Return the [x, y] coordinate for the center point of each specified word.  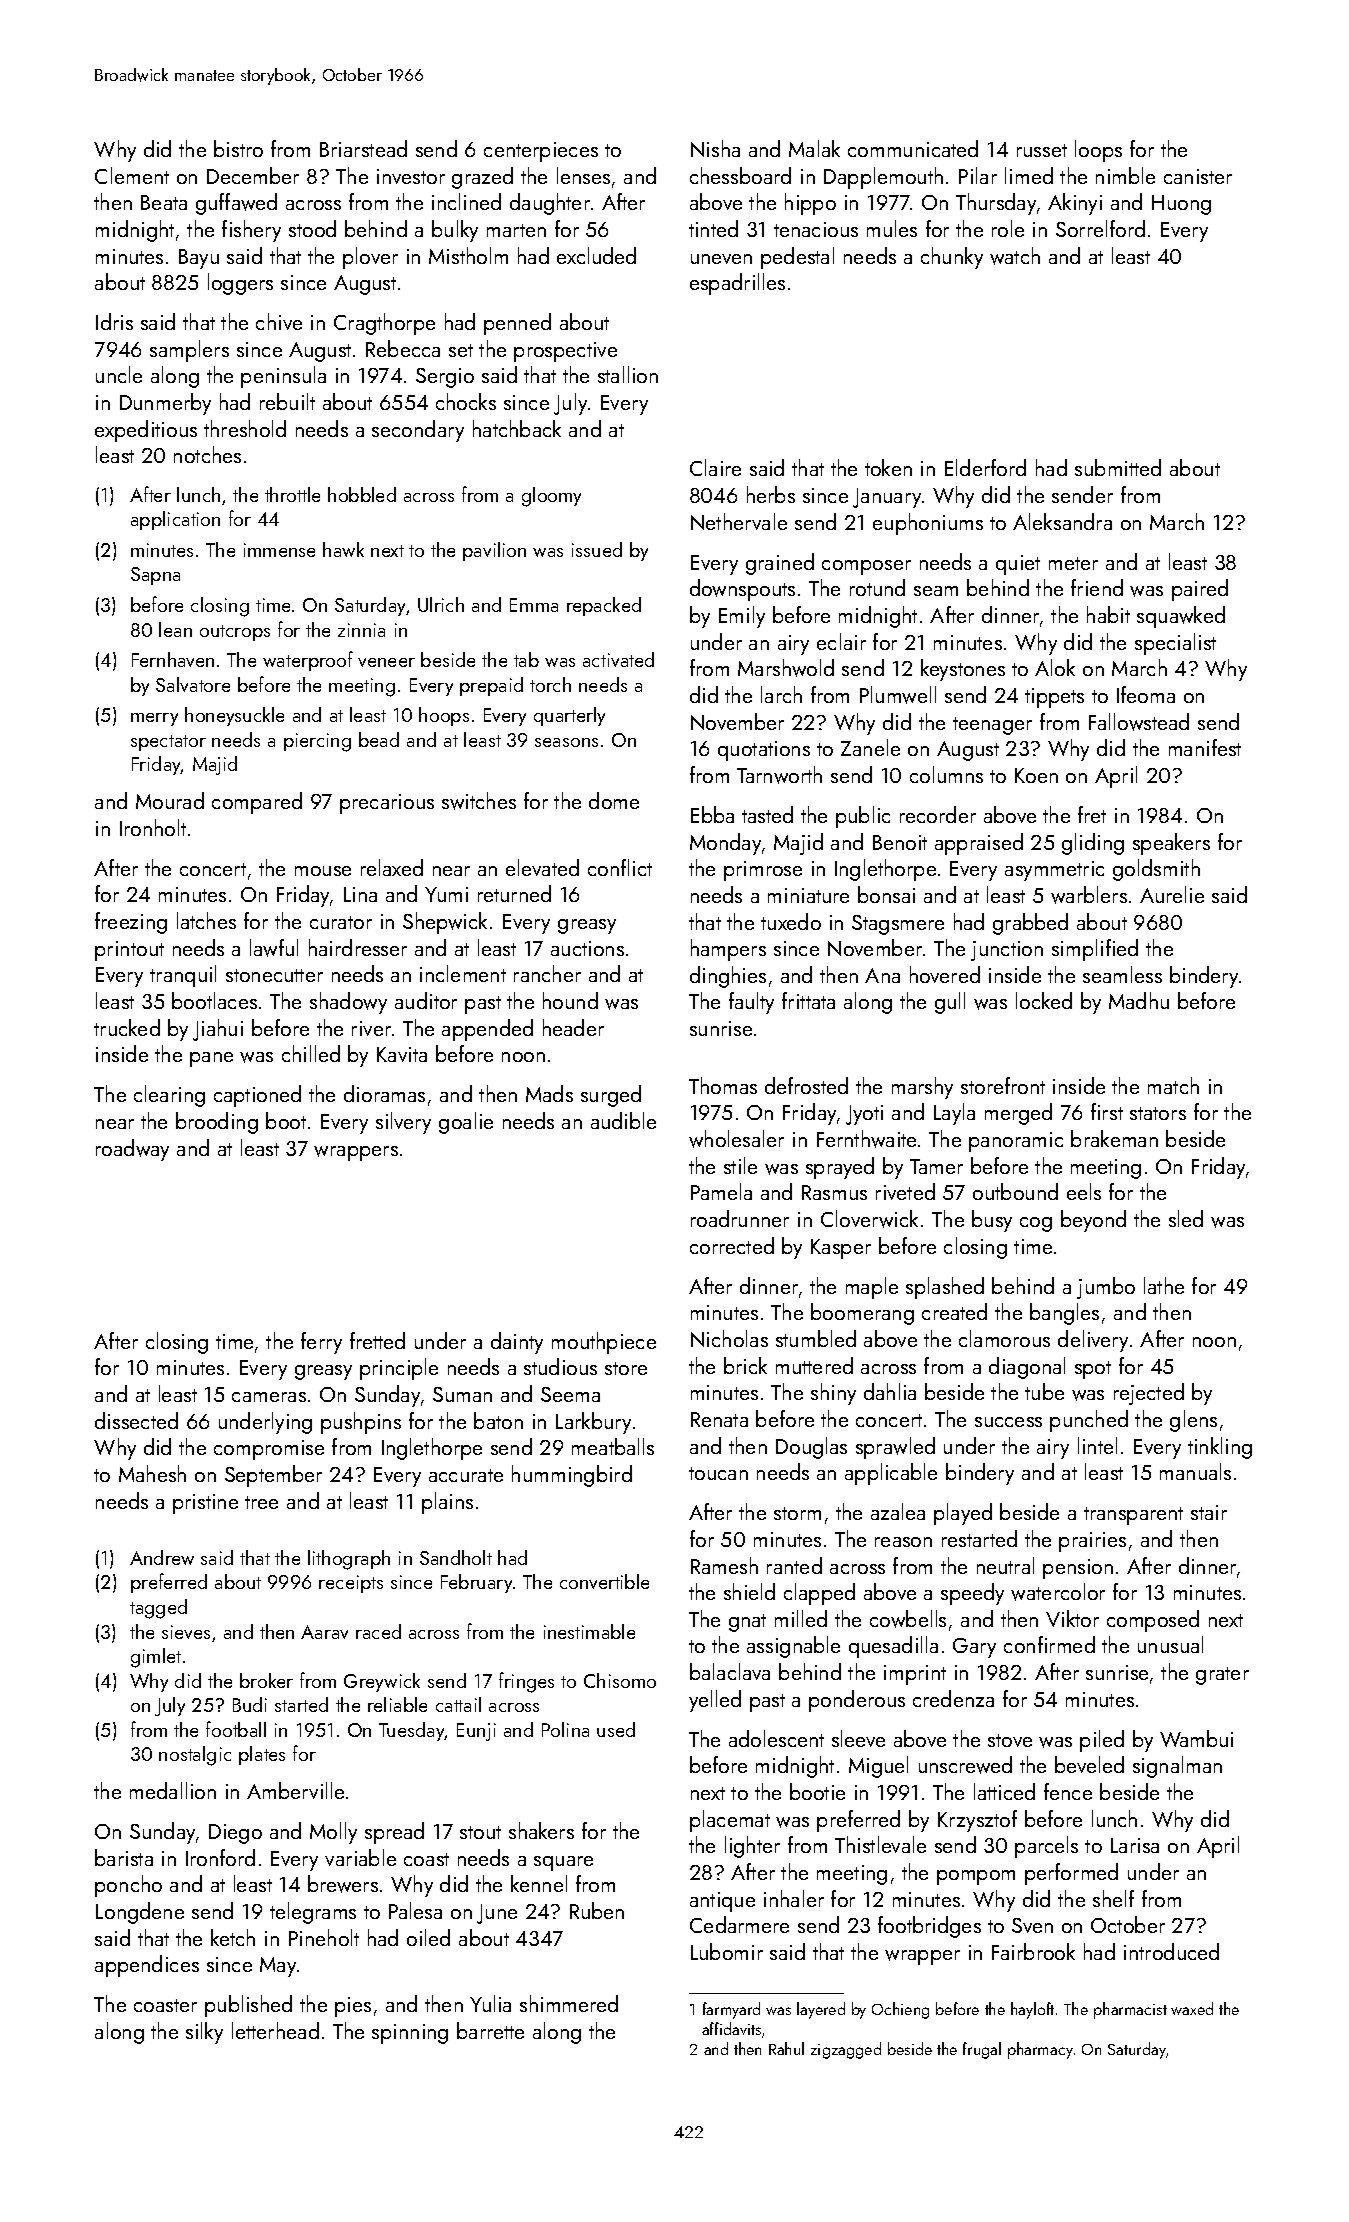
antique [722, 1902]
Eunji [476, 1732]
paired [1200, 590]
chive [279, 321]
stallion [628, 374]
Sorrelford [1100, 228]
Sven [1032, 1925]
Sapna [155, 576]
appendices [147, 1966]
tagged [158, 1609]
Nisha [715, 148]
